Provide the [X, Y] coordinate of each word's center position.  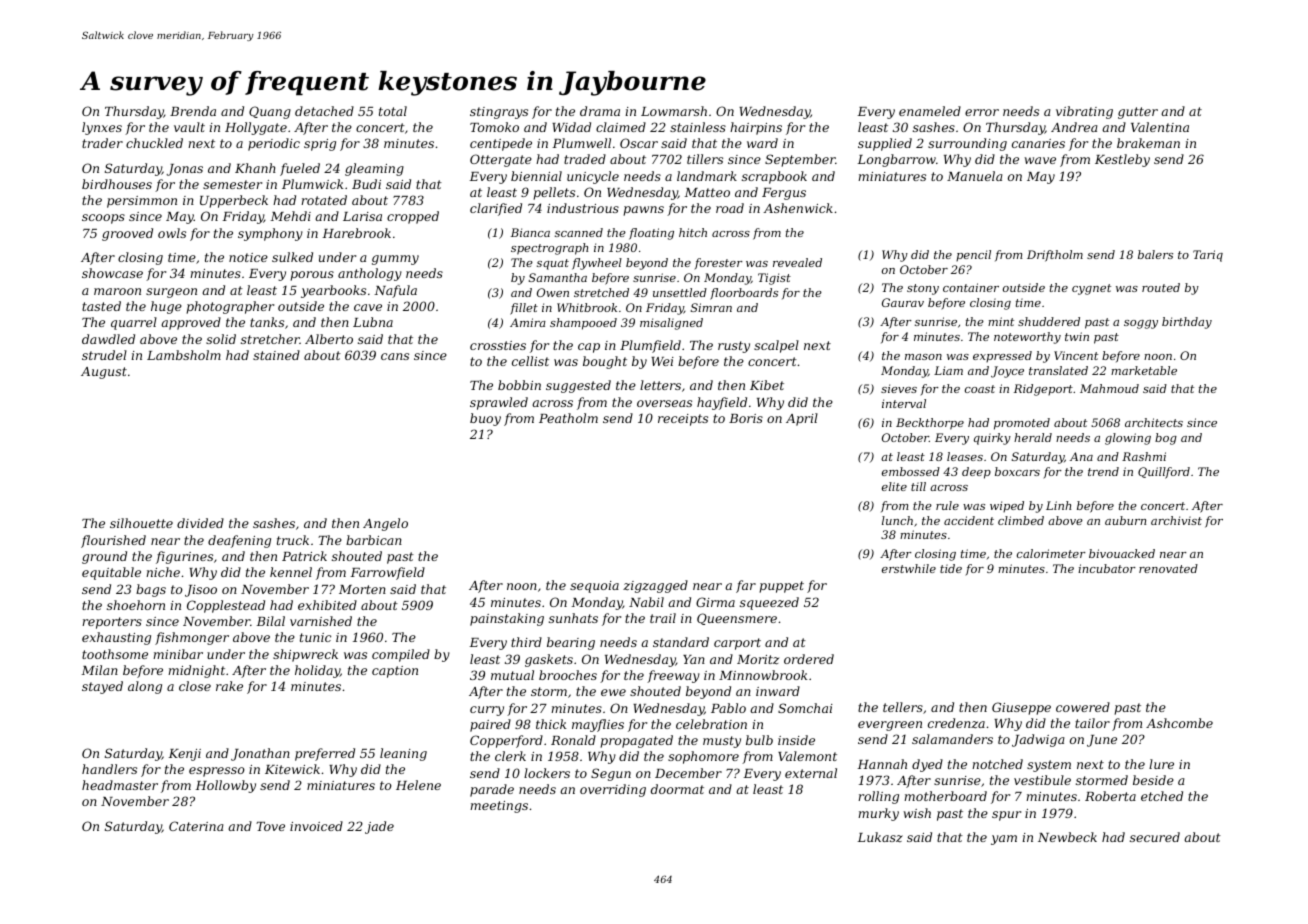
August [104, 373]
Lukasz [880, 837]
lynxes [102, 128]
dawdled [108, 339]
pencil [973, 255]
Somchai [805, 708]
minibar [178, 654]
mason [923, 357]
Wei [662, 361]
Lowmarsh [674, 111]
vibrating [1084, 112]
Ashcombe [1179, 723]
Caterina [196, 826]
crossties [498, 345]
